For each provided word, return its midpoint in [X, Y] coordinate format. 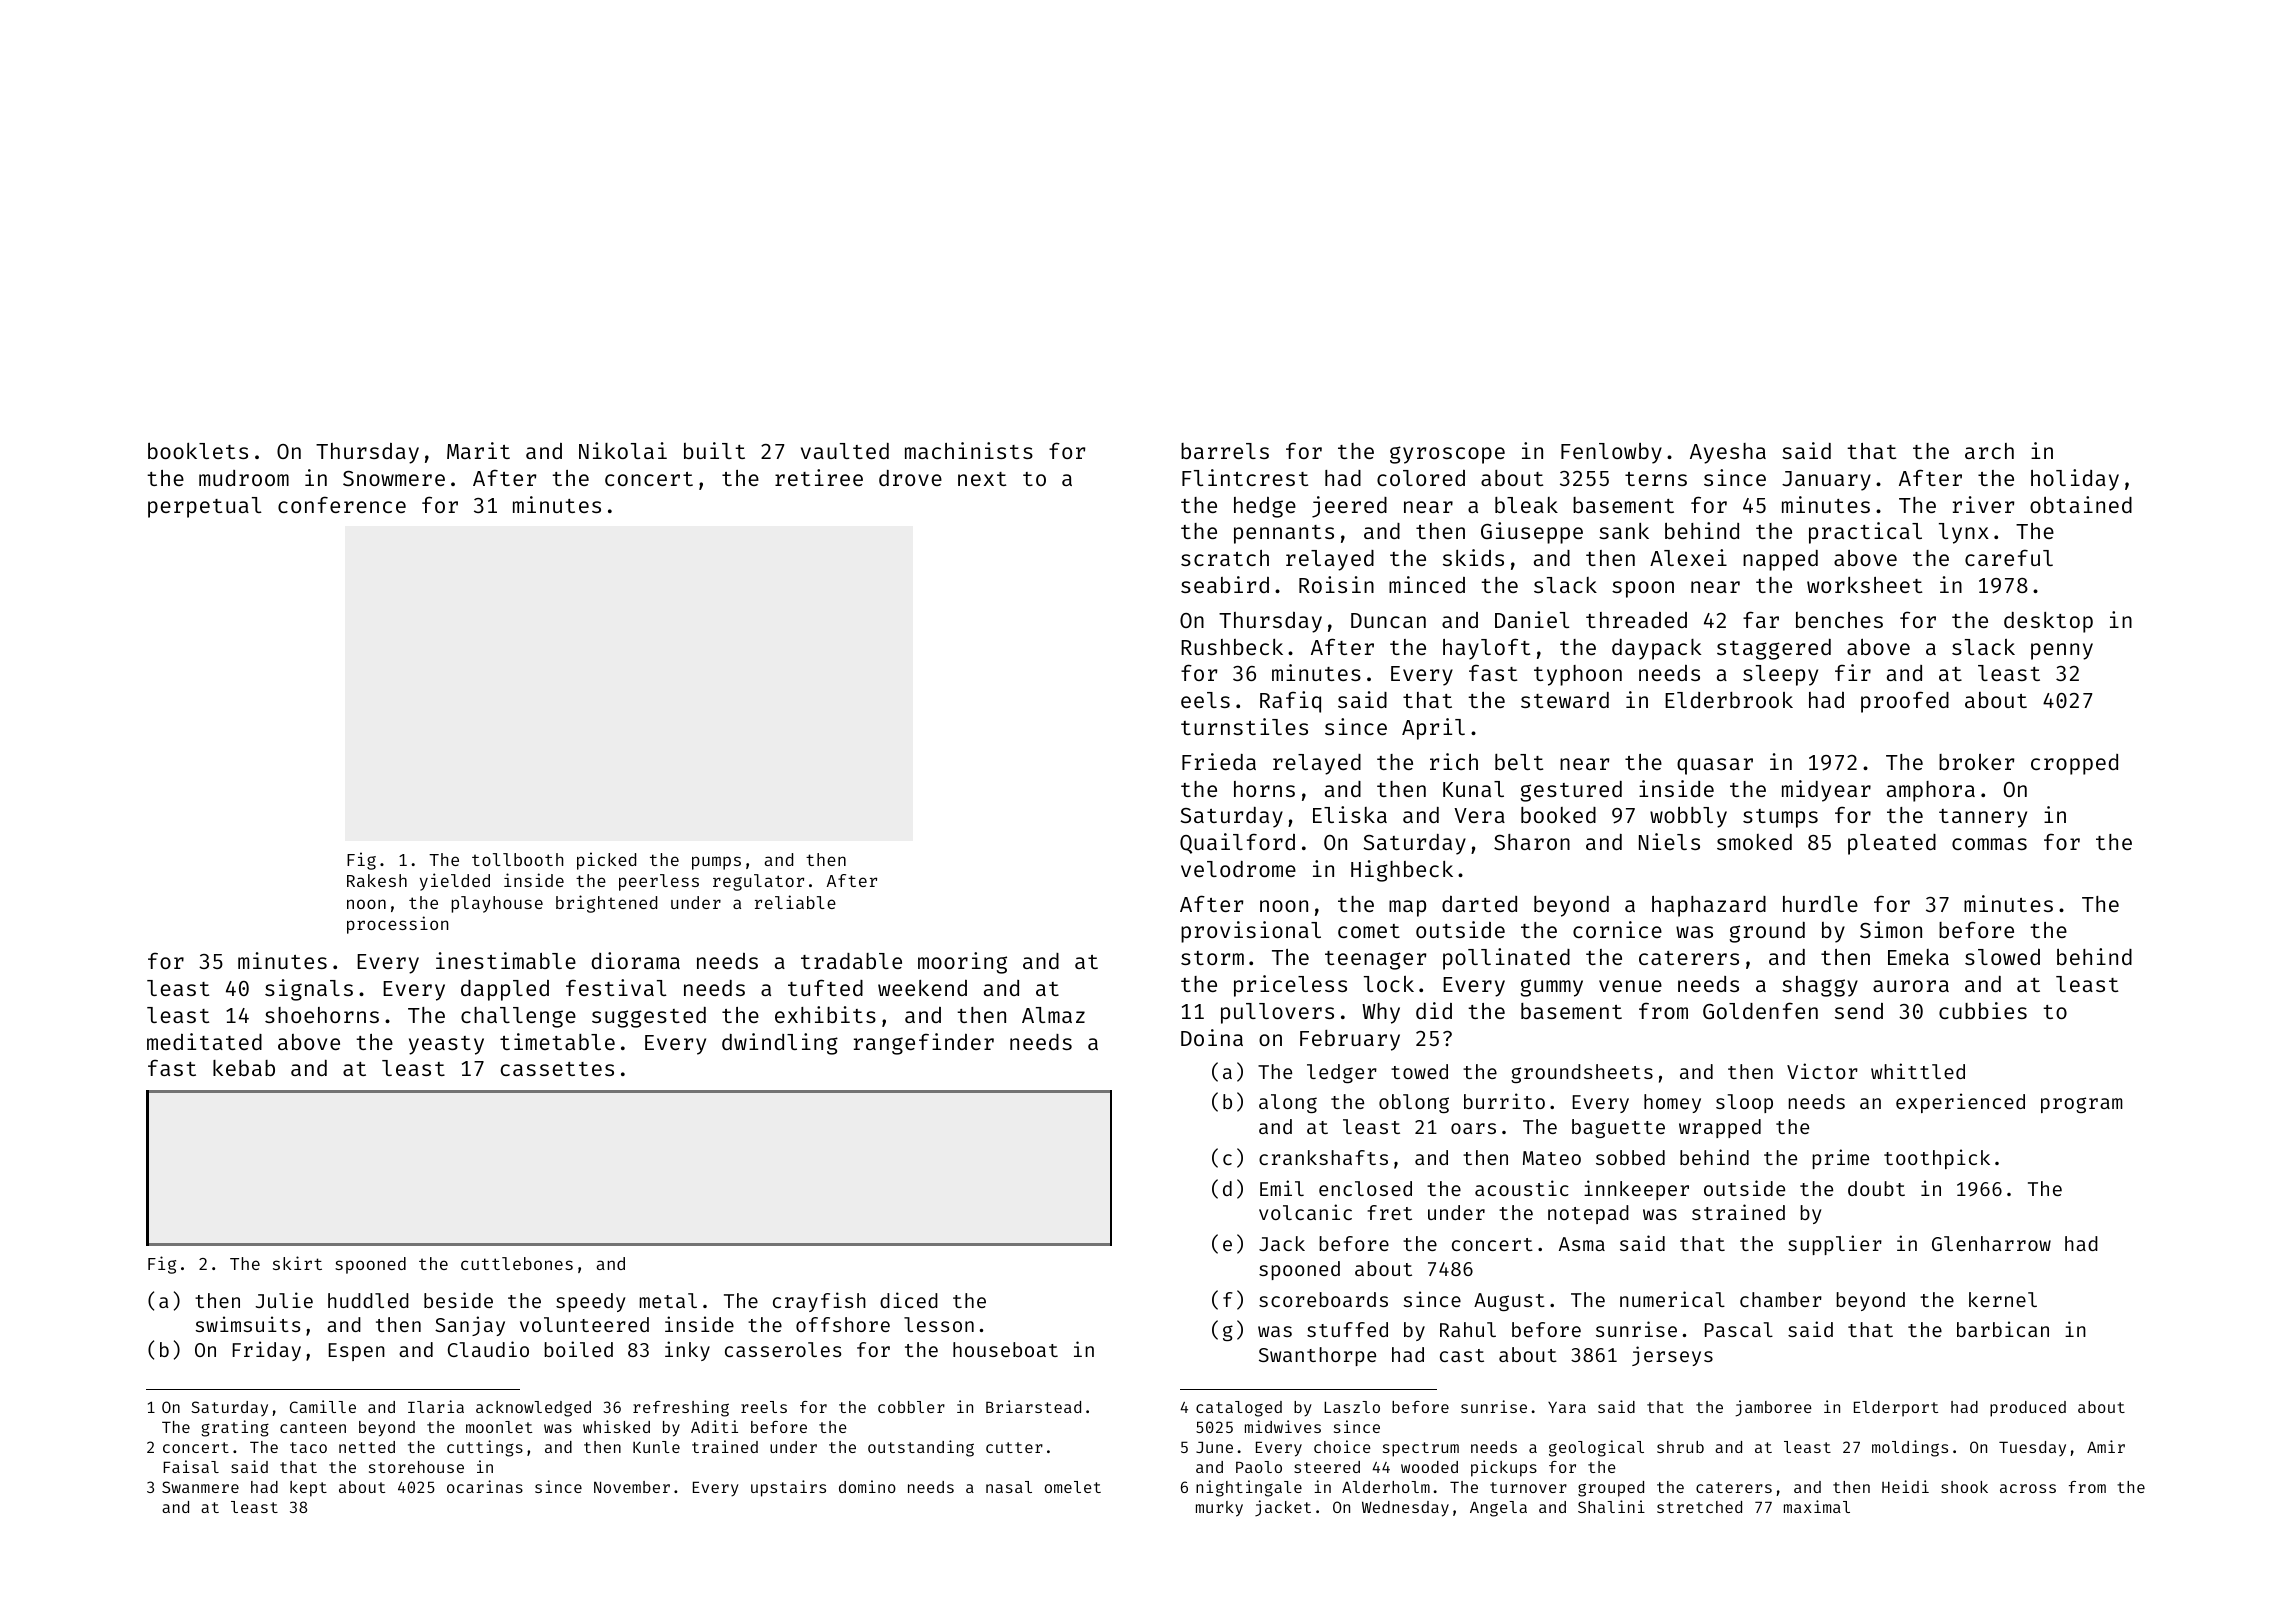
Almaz [1053, 1015]
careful [2009, 557]
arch [1989, 451]
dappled [505, 990]
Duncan [1388, 620]
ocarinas [485, 1486]
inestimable [506, 960]
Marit [478, 450]
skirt [297, 1263]
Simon [1891, 929]
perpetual [205, 507]
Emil [1282, 1188]
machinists [969, 450]
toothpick [1937, 1159]
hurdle [1820, 904]
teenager [1375, 960]
